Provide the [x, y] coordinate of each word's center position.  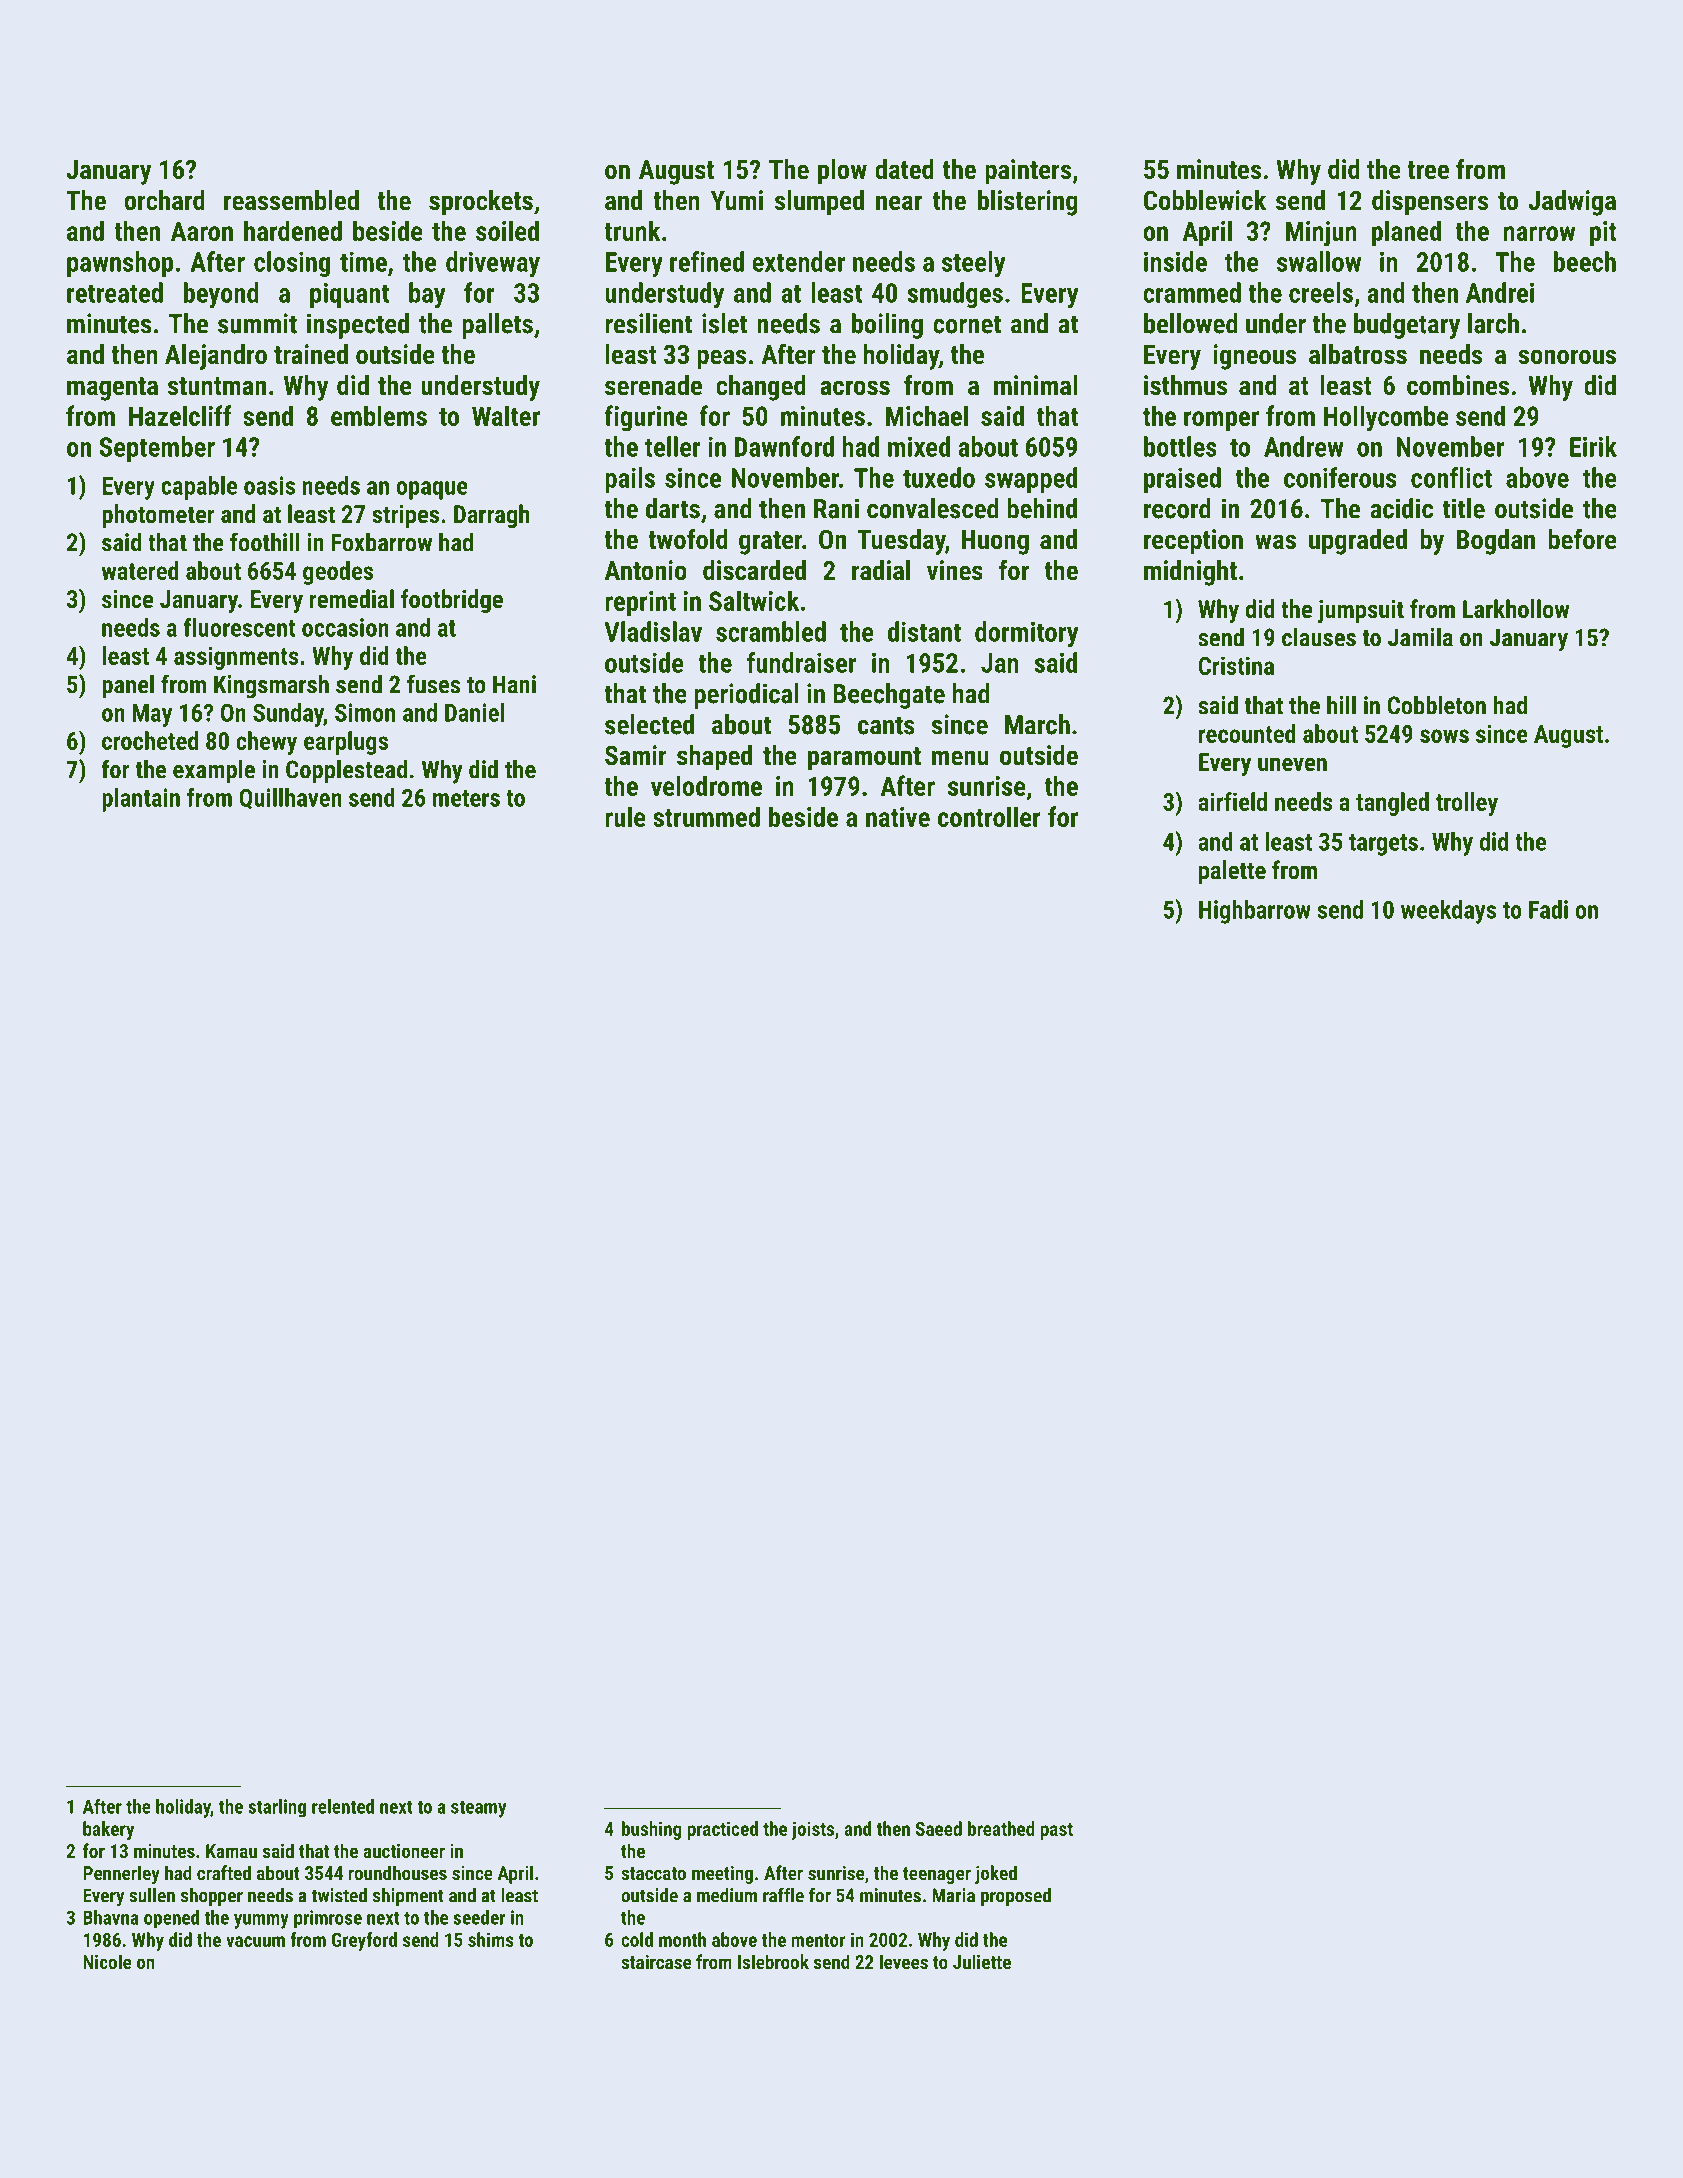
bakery [108, 1830]
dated [904, 169]
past [1056, 1831]
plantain [141, 800]
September [157, 449]
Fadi [1548, 909]
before [1582, 539]
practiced [722, 1830]
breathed [1001, 1828]
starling [277, 1808]
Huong [995, 542]
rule [625, 816]
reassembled [291, 200]
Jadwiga [1572, 203]
